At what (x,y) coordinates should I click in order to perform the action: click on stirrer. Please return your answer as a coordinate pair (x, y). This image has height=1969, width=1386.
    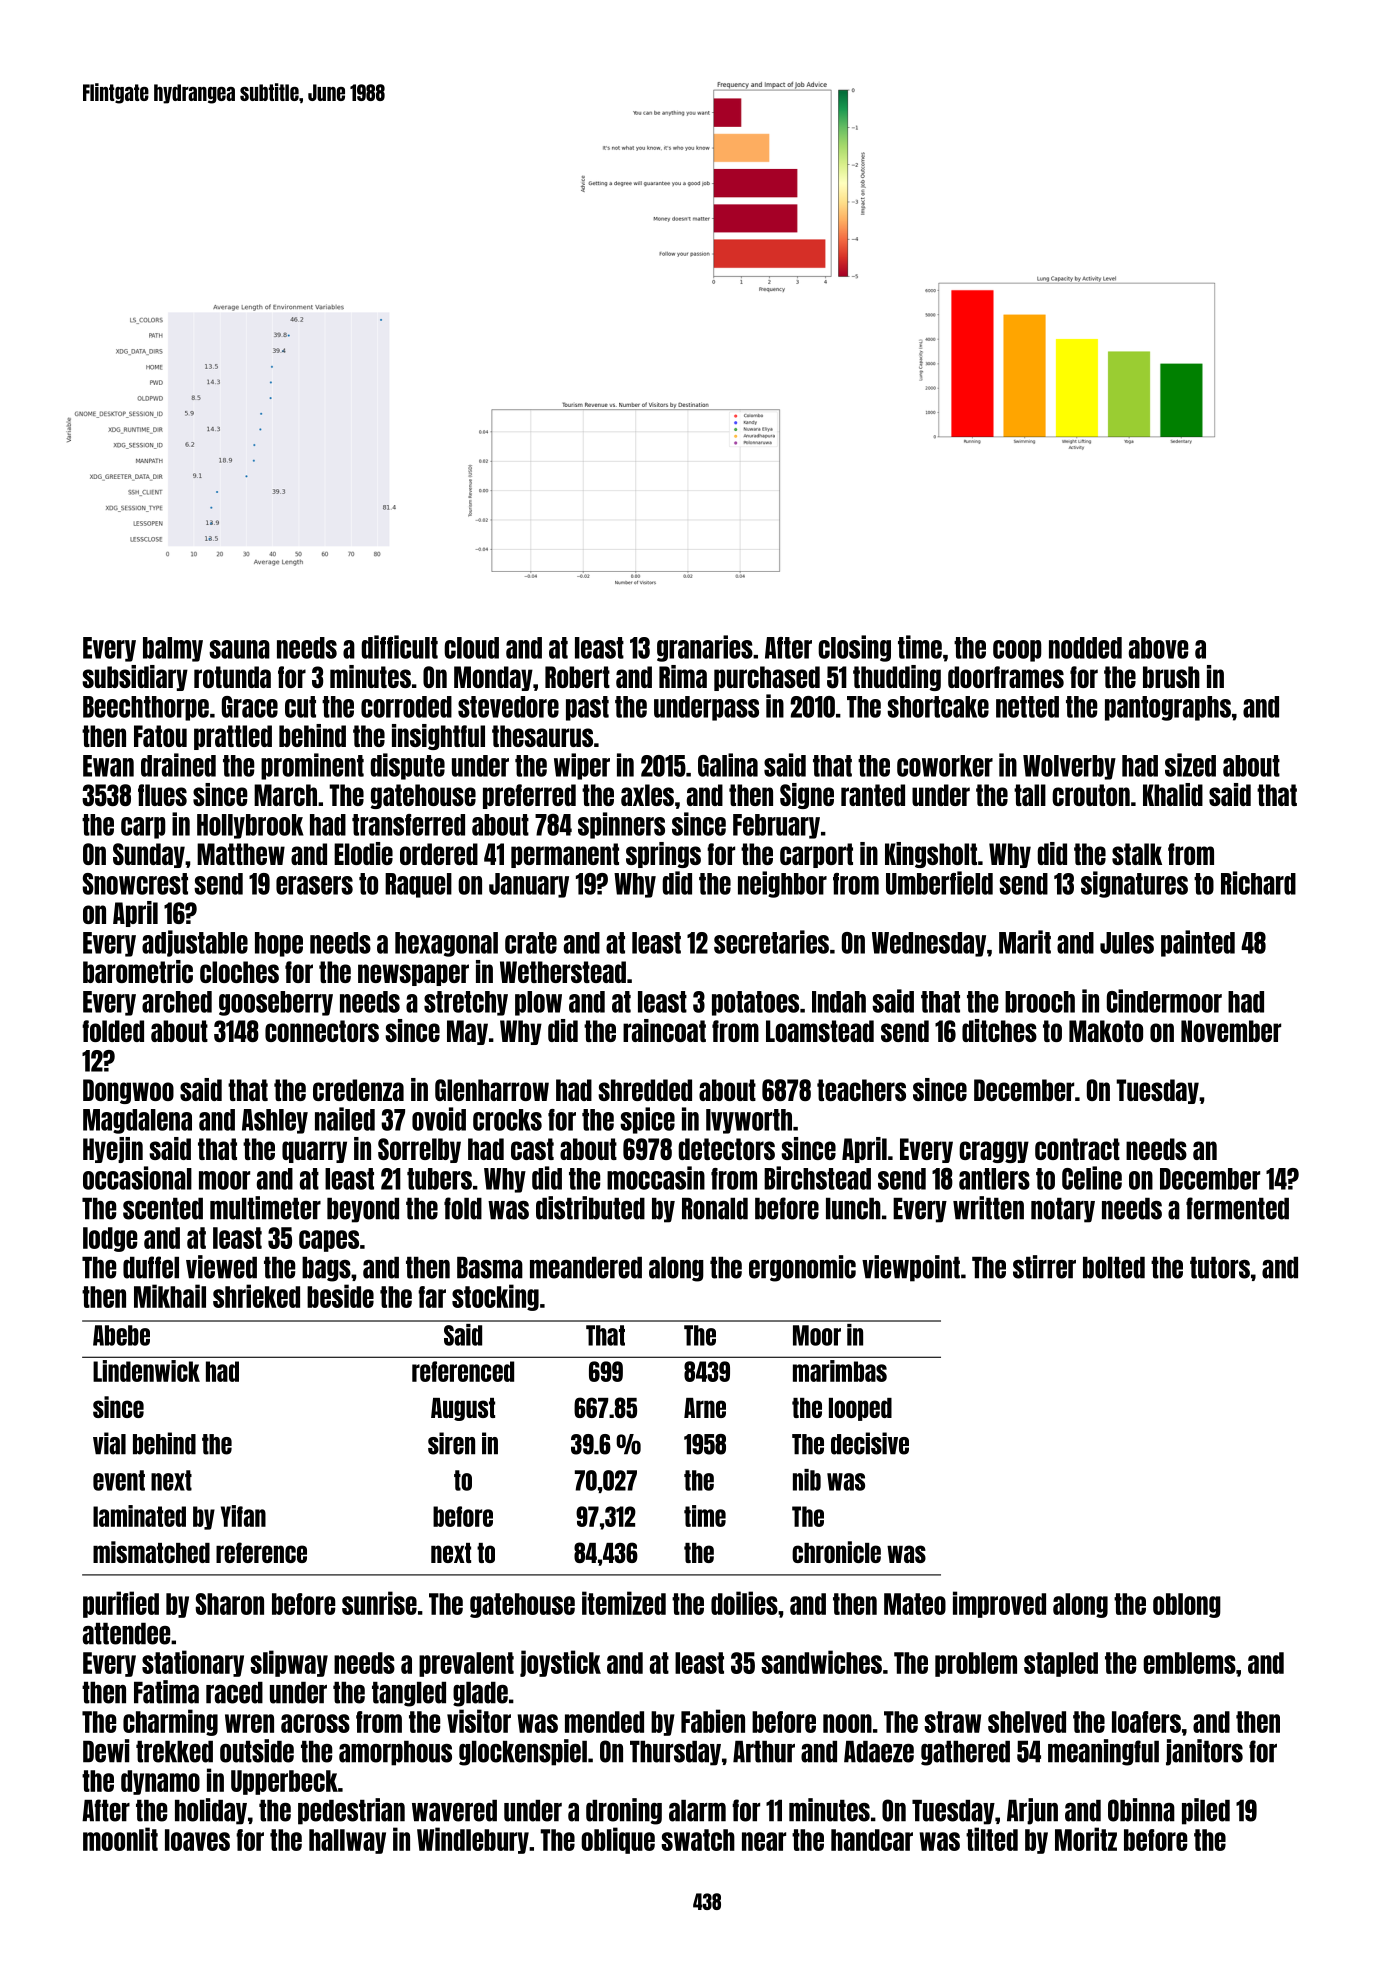
    Looking at the image, I should click on (1044, 1267).
